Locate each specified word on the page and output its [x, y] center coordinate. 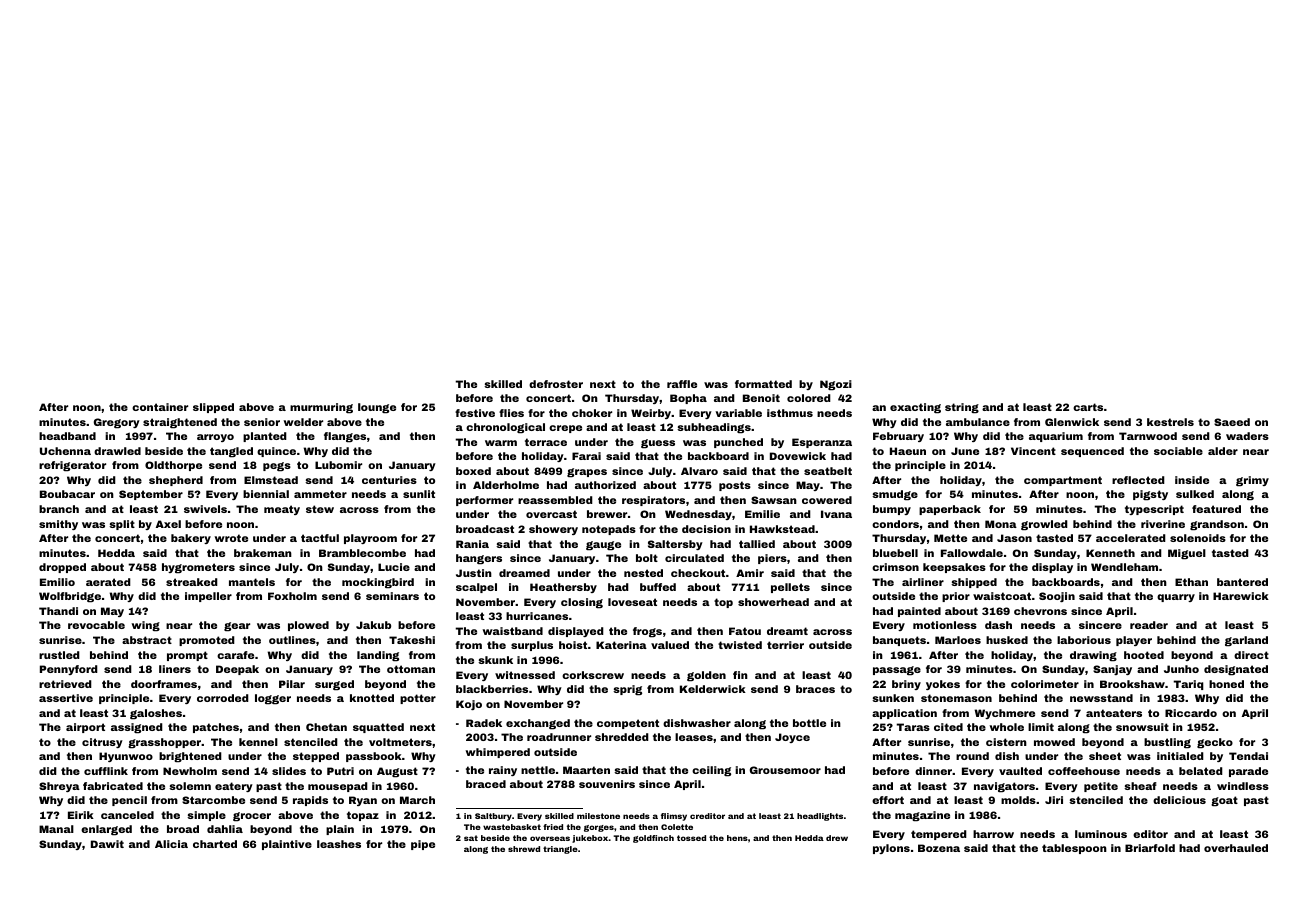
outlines [292, 640]
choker [592, 413]
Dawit [107, 844]
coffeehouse [1084, 771]
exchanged [538, 724]
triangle [560, 850]
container [160, 407]
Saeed [1232, 422]
